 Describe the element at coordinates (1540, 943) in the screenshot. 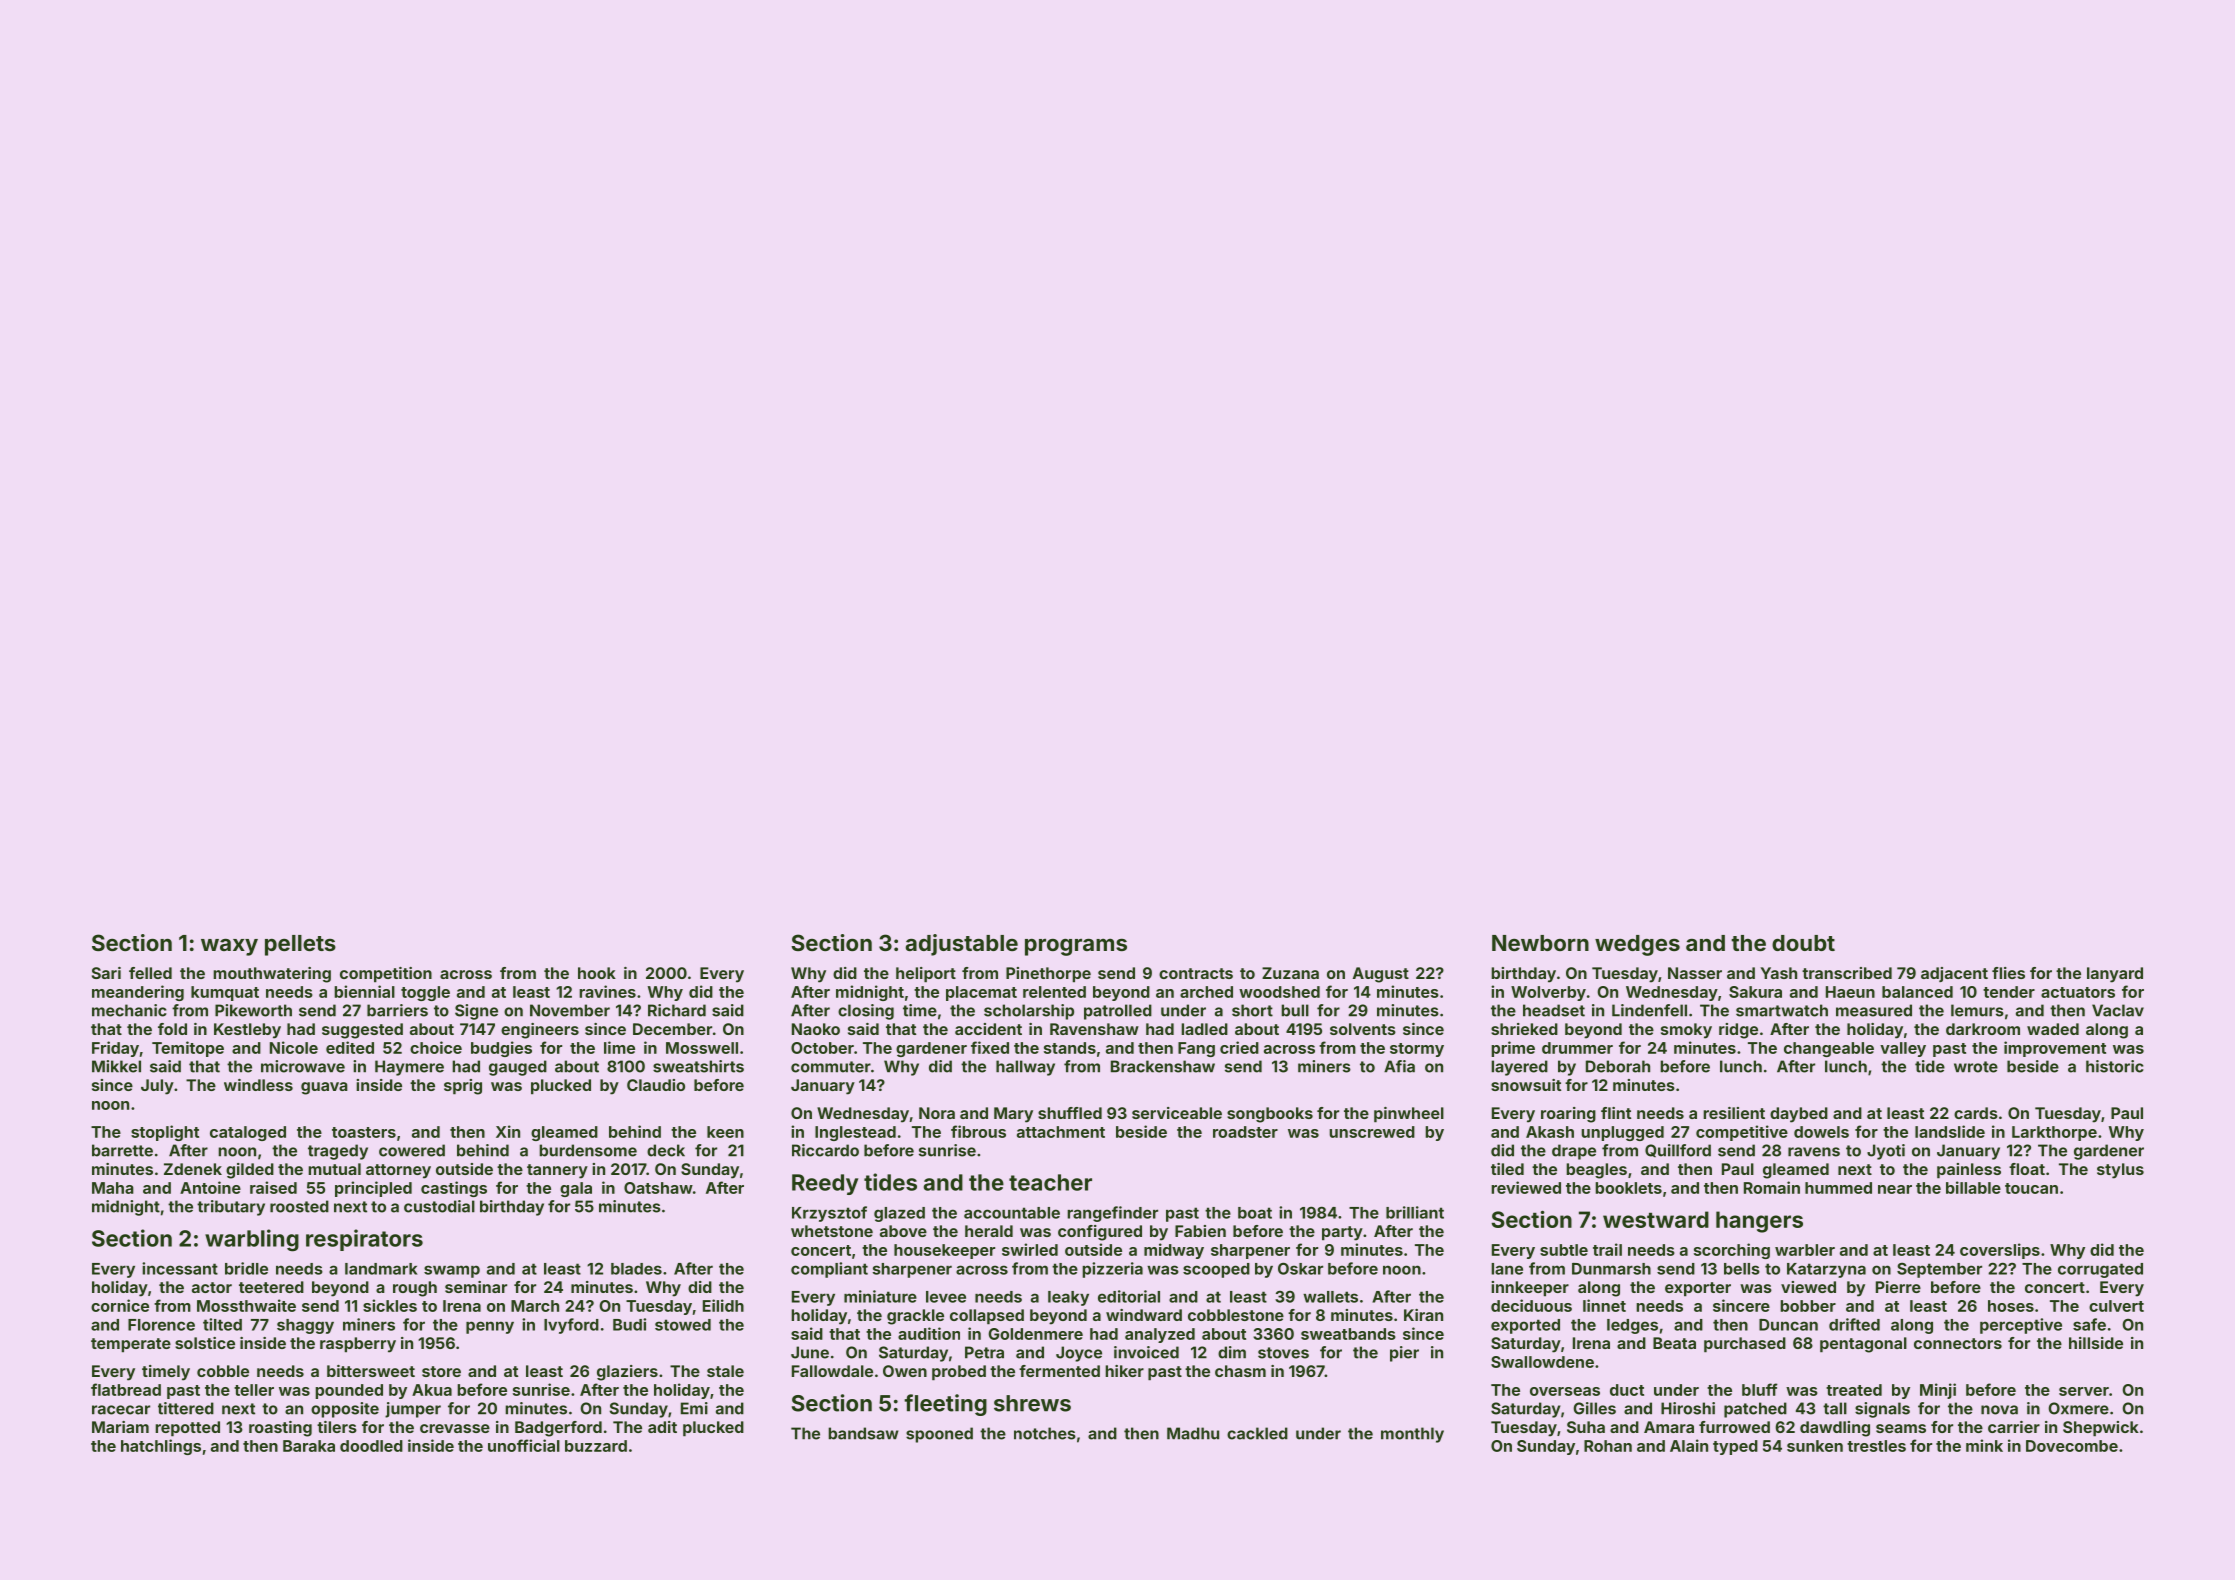

I see `Newborn` at that location.
